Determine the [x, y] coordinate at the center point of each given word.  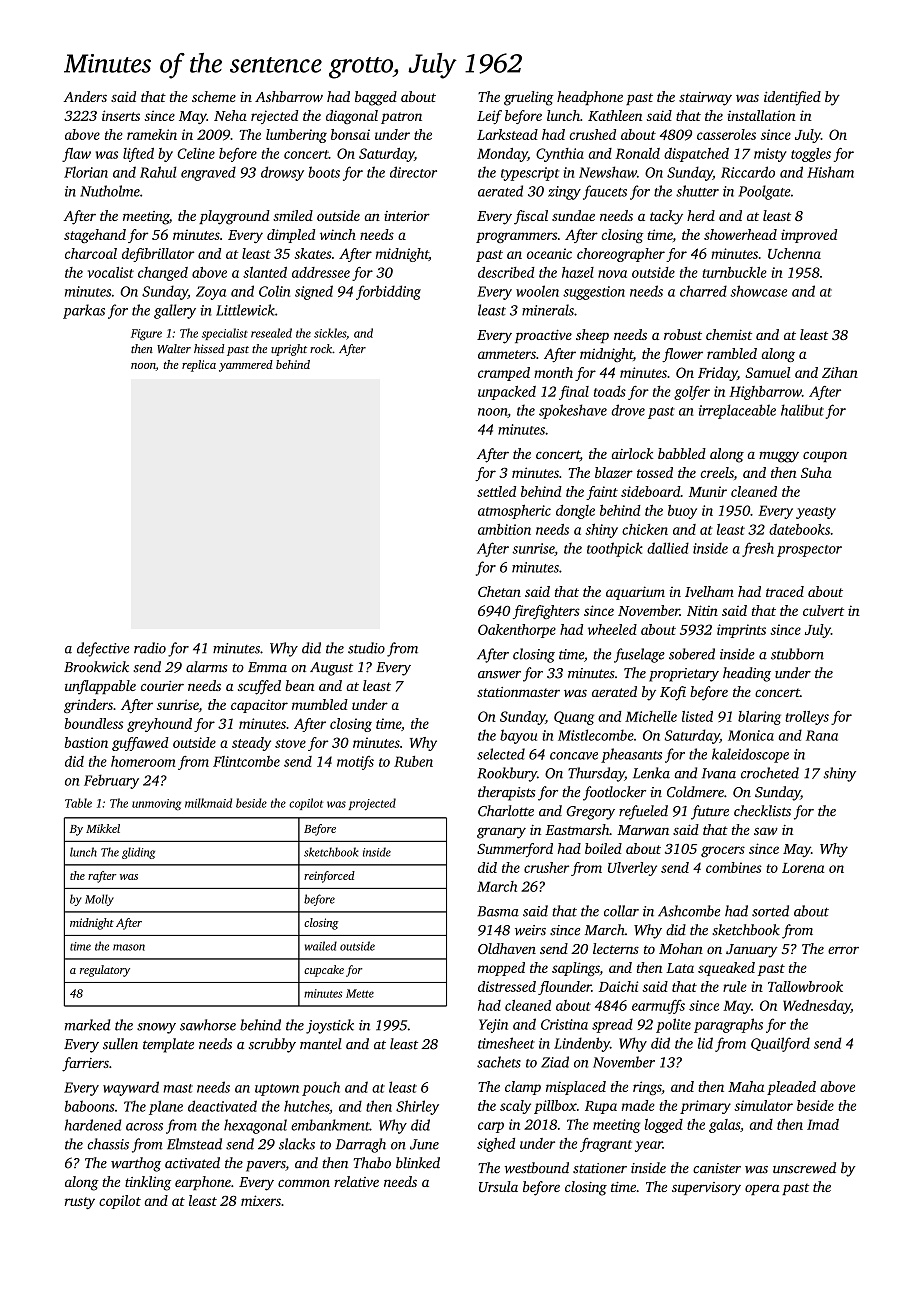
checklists [762, 811]
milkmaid [208, 803]
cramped [504, 374]
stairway [705, 99]
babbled [682, 453]
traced [785, 591]
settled [496, 491]
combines [734, 867]
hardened [93, 1125]
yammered [246, 366]
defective [103, 649]
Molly [99, 900]
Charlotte [506, 811]
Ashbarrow [289, 96]
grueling [529, 98]
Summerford [515, 850]
